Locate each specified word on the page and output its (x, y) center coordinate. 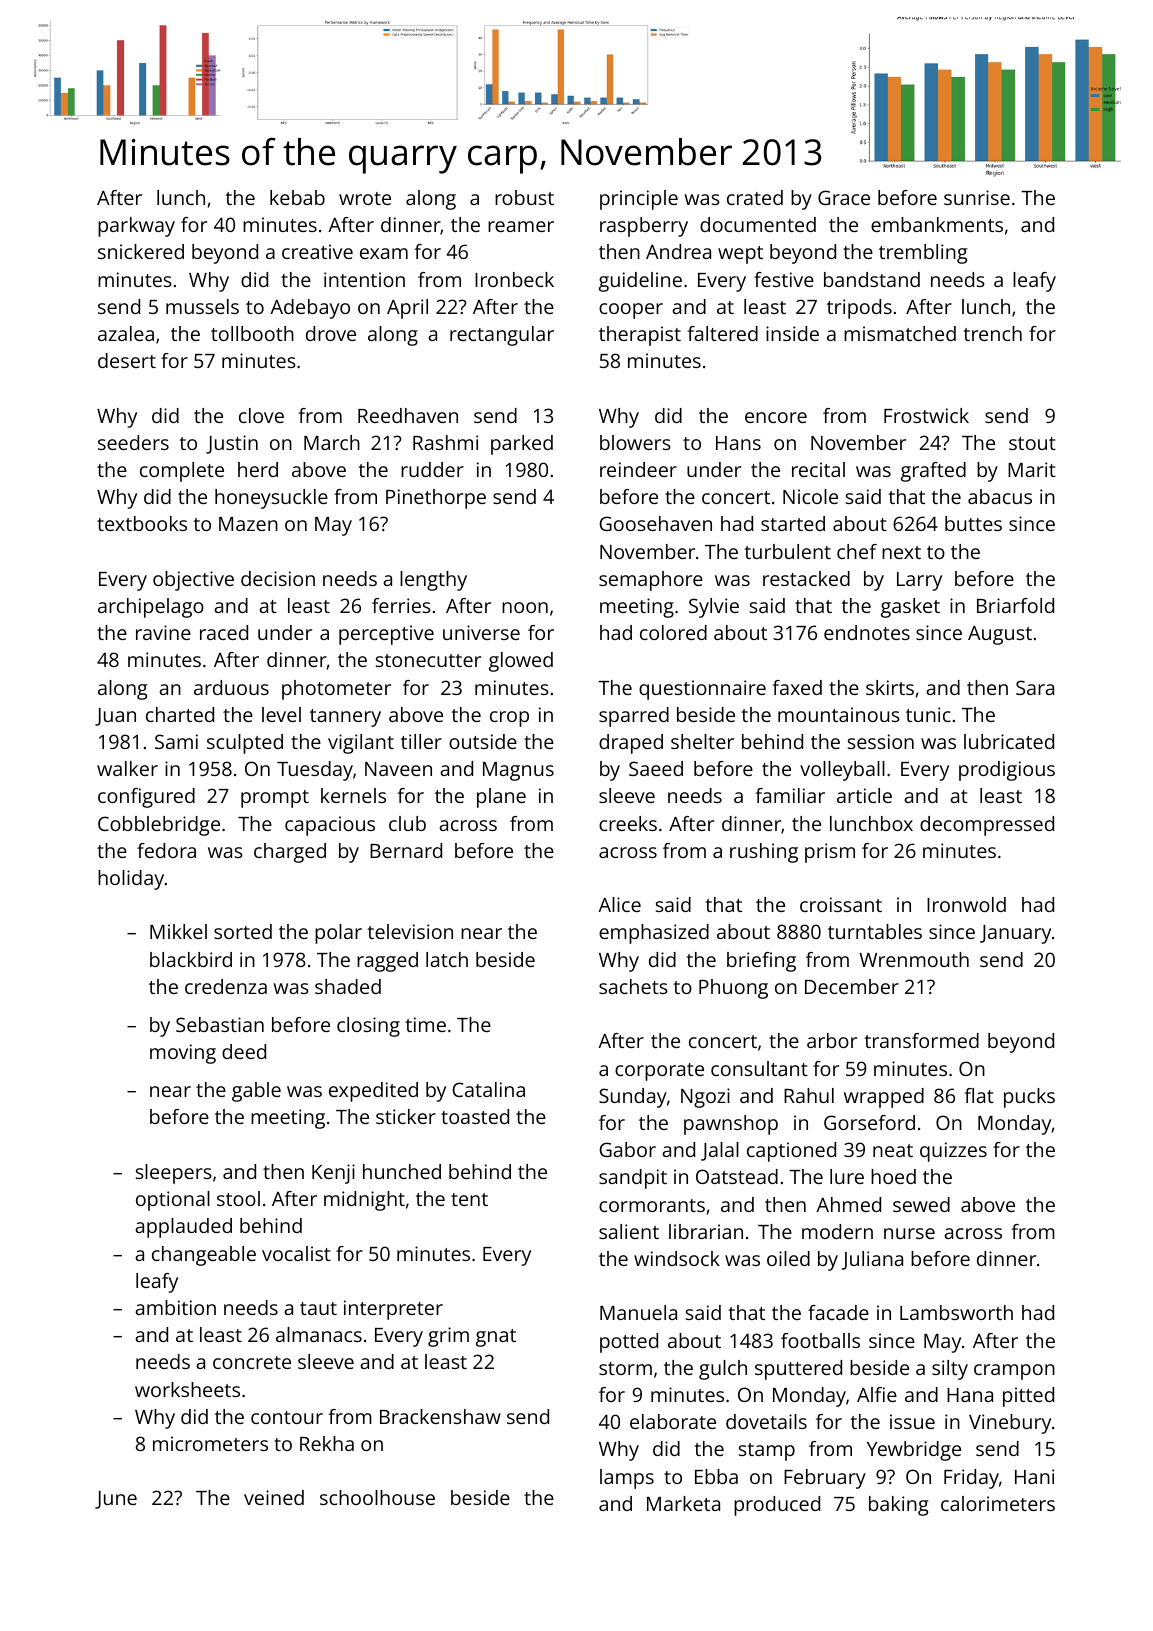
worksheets (187, 1389)
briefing (761, 962)
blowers (635, 442)
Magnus (518, 771)
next (901, 552)
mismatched (900, 333)
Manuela (638, 1312)
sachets (633, 986)
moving (183, 1054)
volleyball (842, 771)
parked (522, 445)
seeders (133, 442)
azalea (126, 333)
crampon (1014, 1372)
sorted (243, 931)
